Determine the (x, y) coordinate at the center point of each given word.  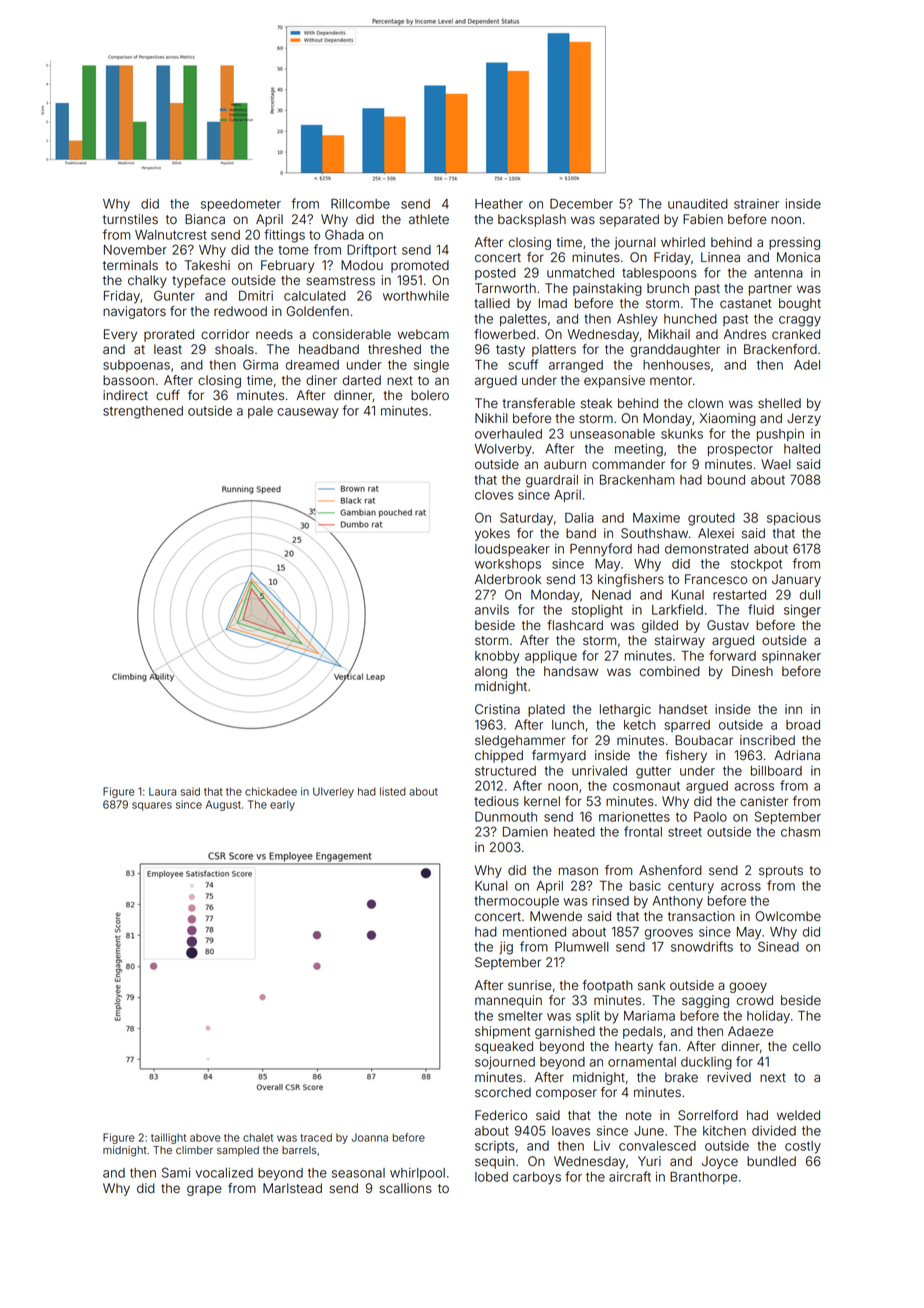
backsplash (532, 220)
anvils (492, 610)
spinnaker (791, 657)
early (282, 805)
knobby (497, 657)
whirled (683, 242)
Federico (501, 1115)
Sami (176, 1172)
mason (578, 871)
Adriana (797, 755)
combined (670, 671)
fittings (284, 236)
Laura (162, 791)
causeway (307, 413)
